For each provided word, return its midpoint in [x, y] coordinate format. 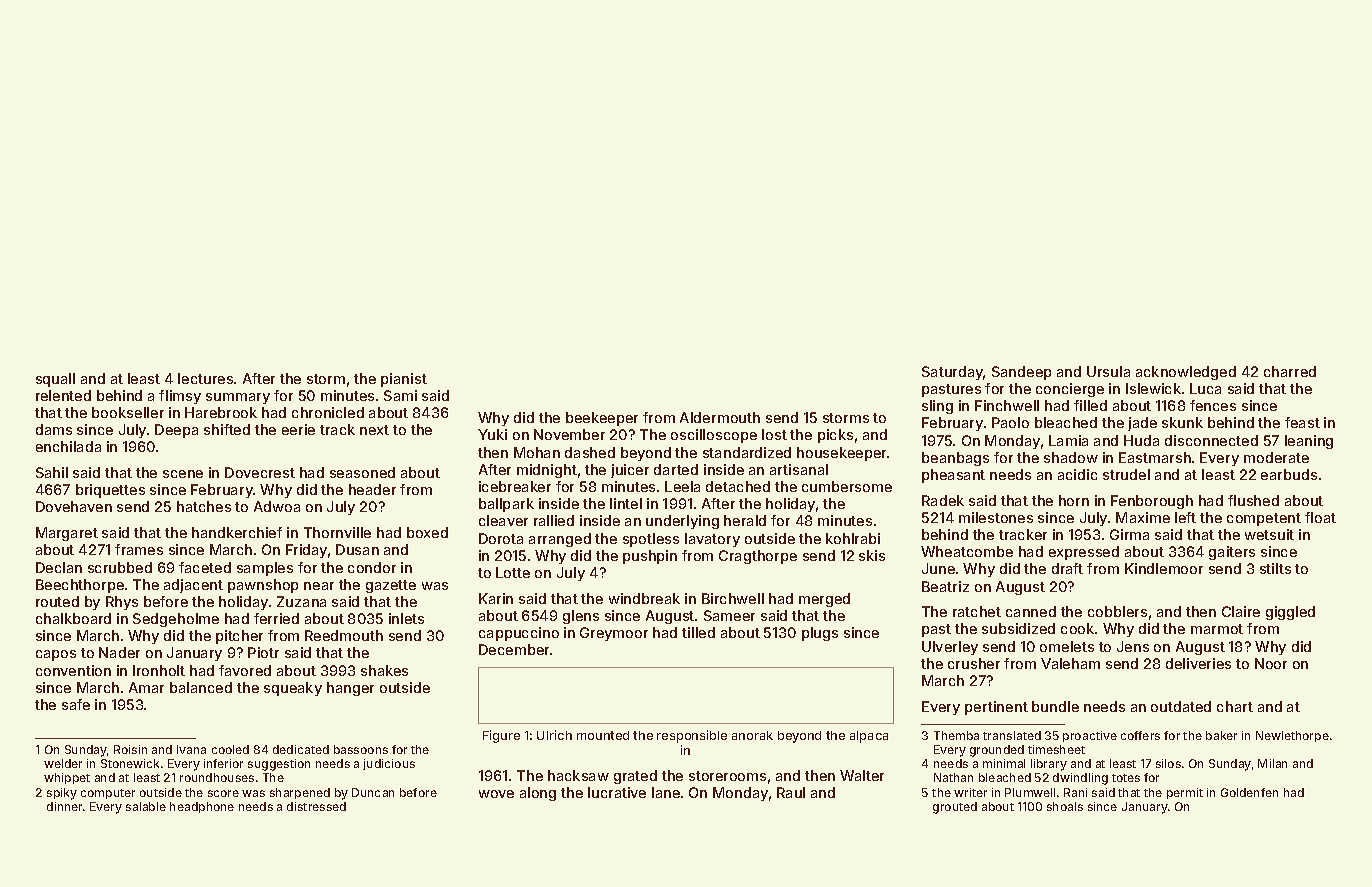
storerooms [727, 776]
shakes [384, 670]
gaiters [1232, 553]
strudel [1126, 474]
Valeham [1070, 663]
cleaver [503, 520]
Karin [496, 598]
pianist [404, 380]
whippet [67, 778]
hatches [204, 506]
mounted [603, 735]
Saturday [953, 373]
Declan [59, 567]
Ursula [1108, 371]
